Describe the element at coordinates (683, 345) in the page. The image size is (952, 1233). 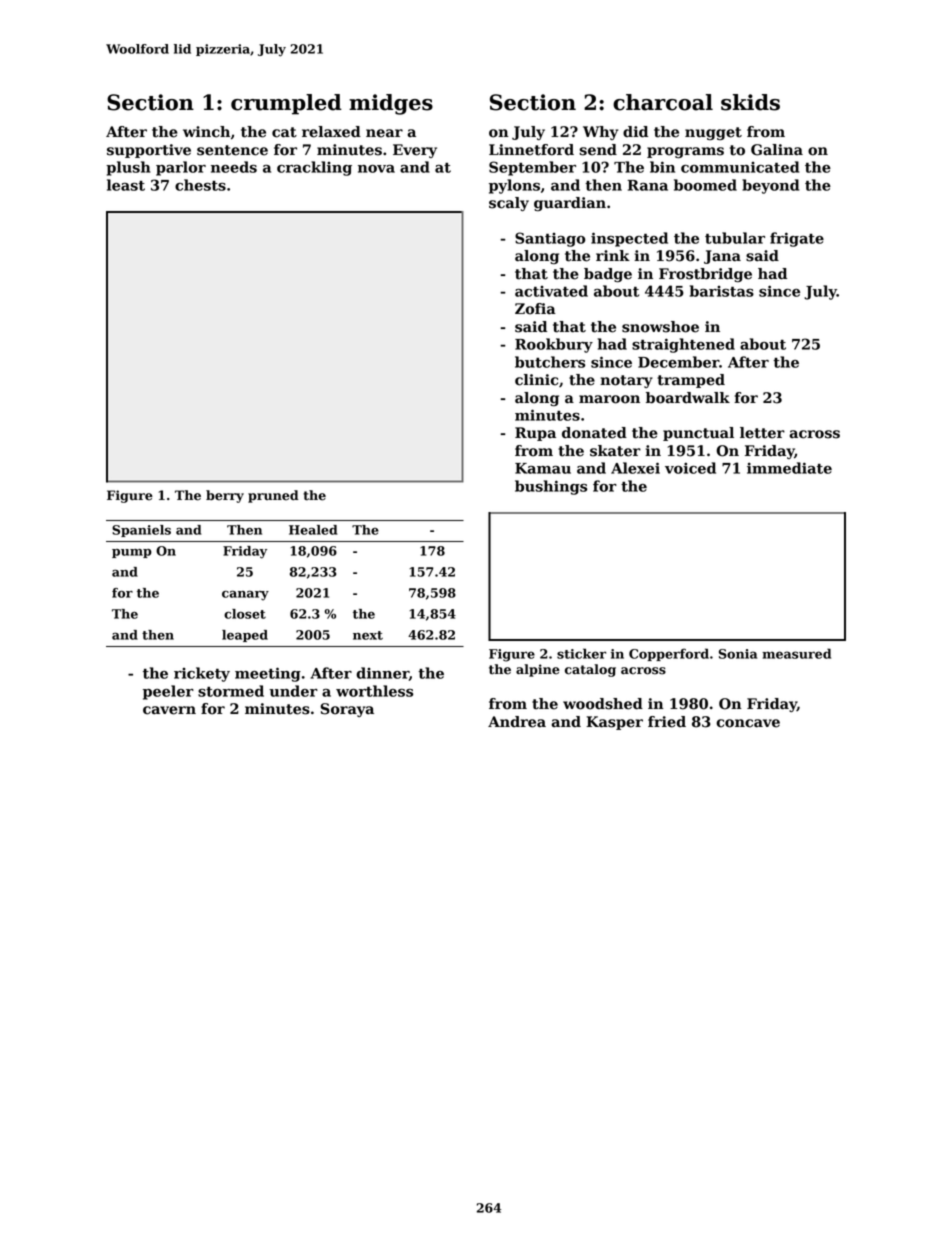
I see `straightened` at that location.
